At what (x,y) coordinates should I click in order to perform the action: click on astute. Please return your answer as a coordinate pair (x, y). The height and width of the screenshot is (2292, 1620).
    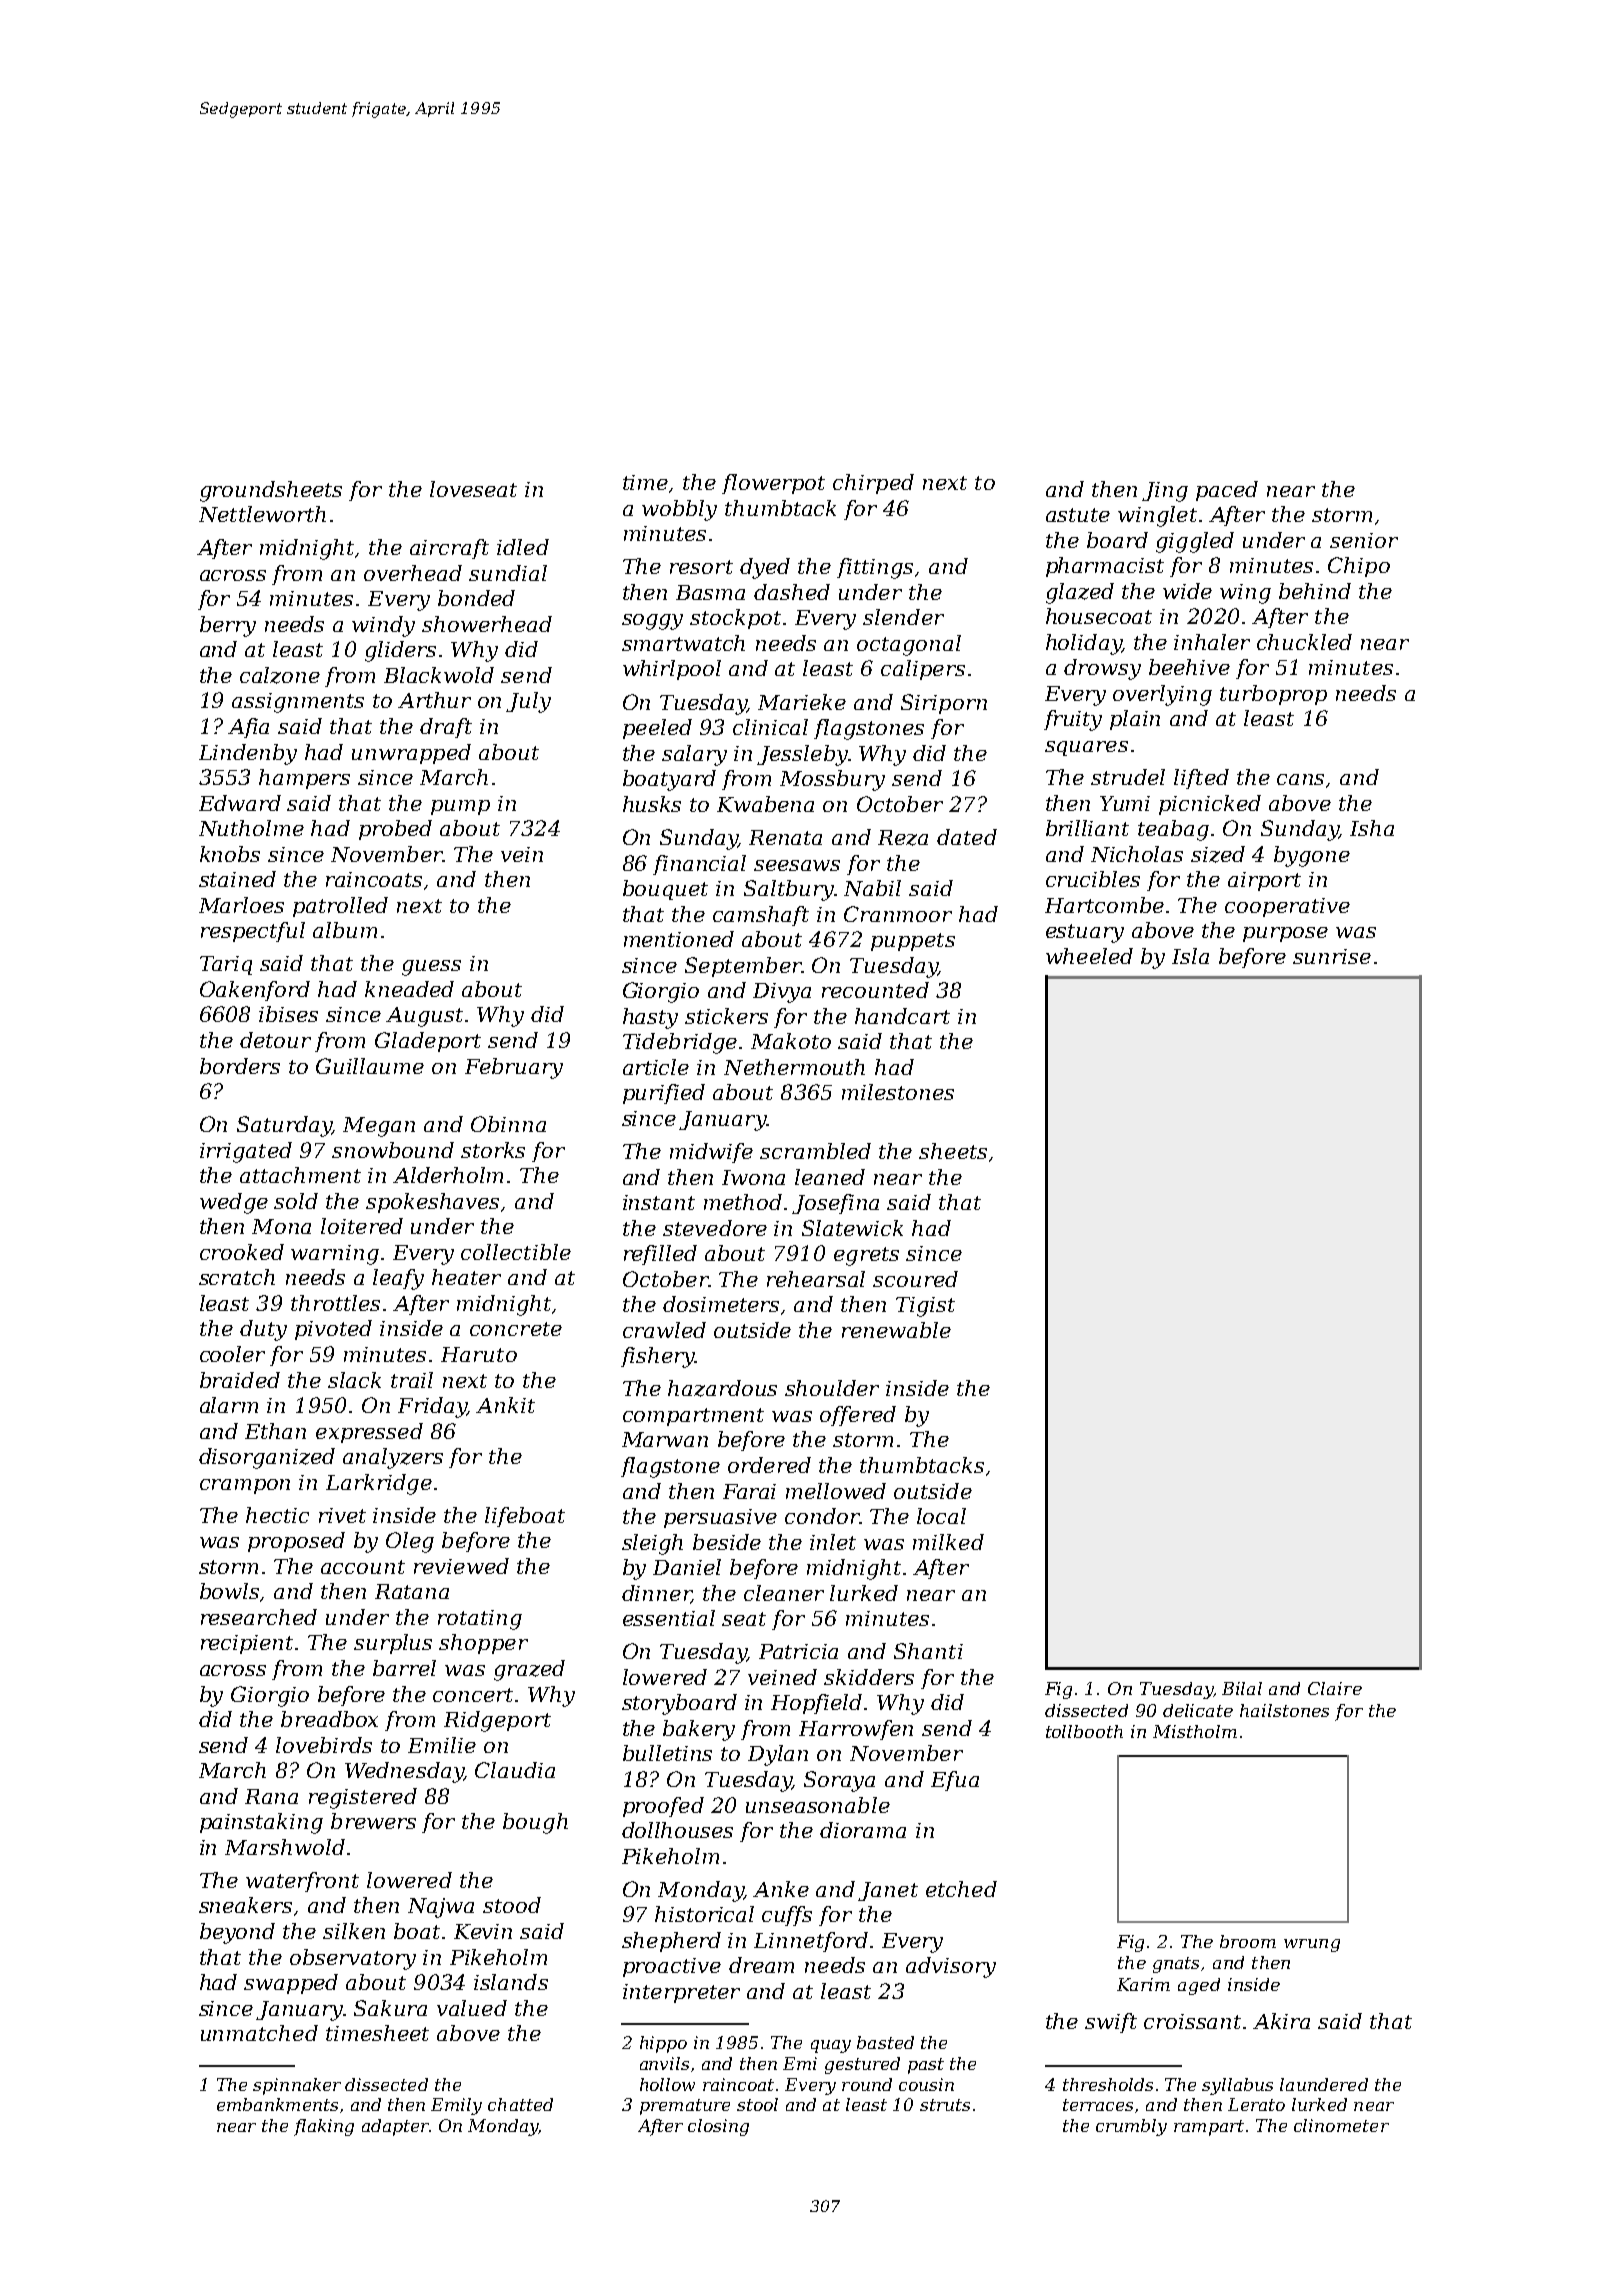
    Looking at the image, I should click on (1078, 515).
